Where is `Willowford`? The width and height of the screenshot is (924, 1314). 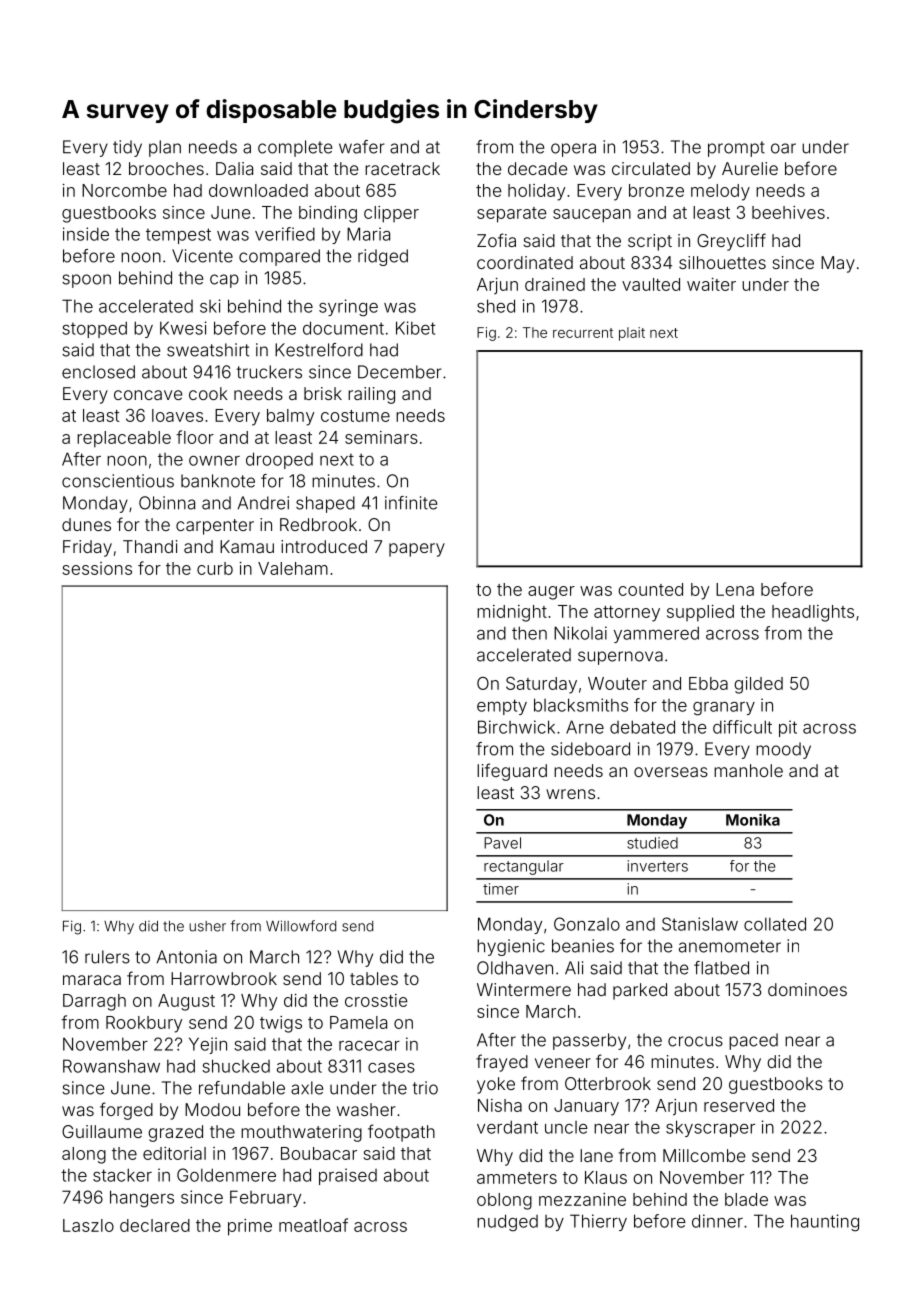 Willowford is located at coordinates (301, 926).
